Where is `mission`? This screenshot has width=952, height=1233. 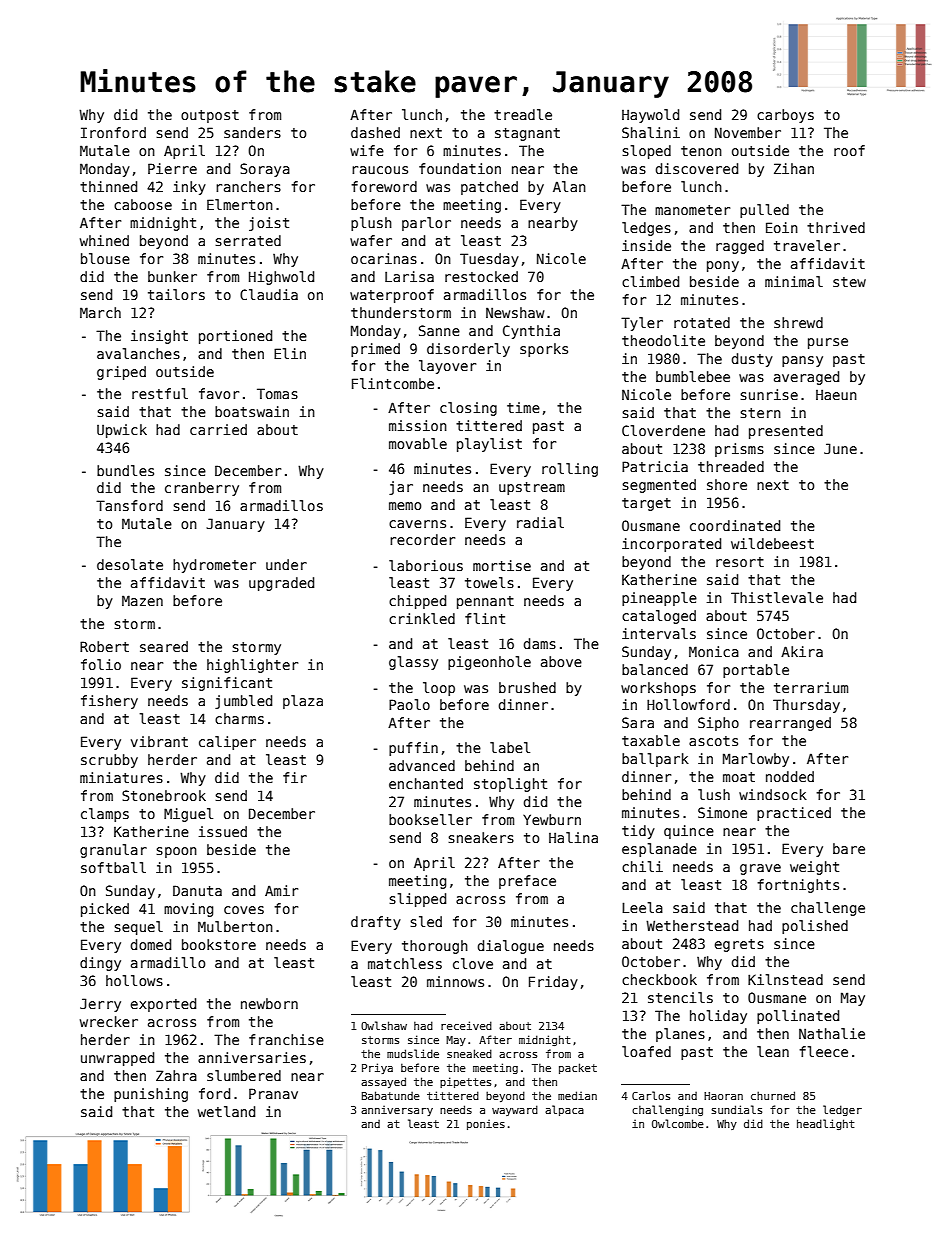
mission is located at coordinates (418, 425).
